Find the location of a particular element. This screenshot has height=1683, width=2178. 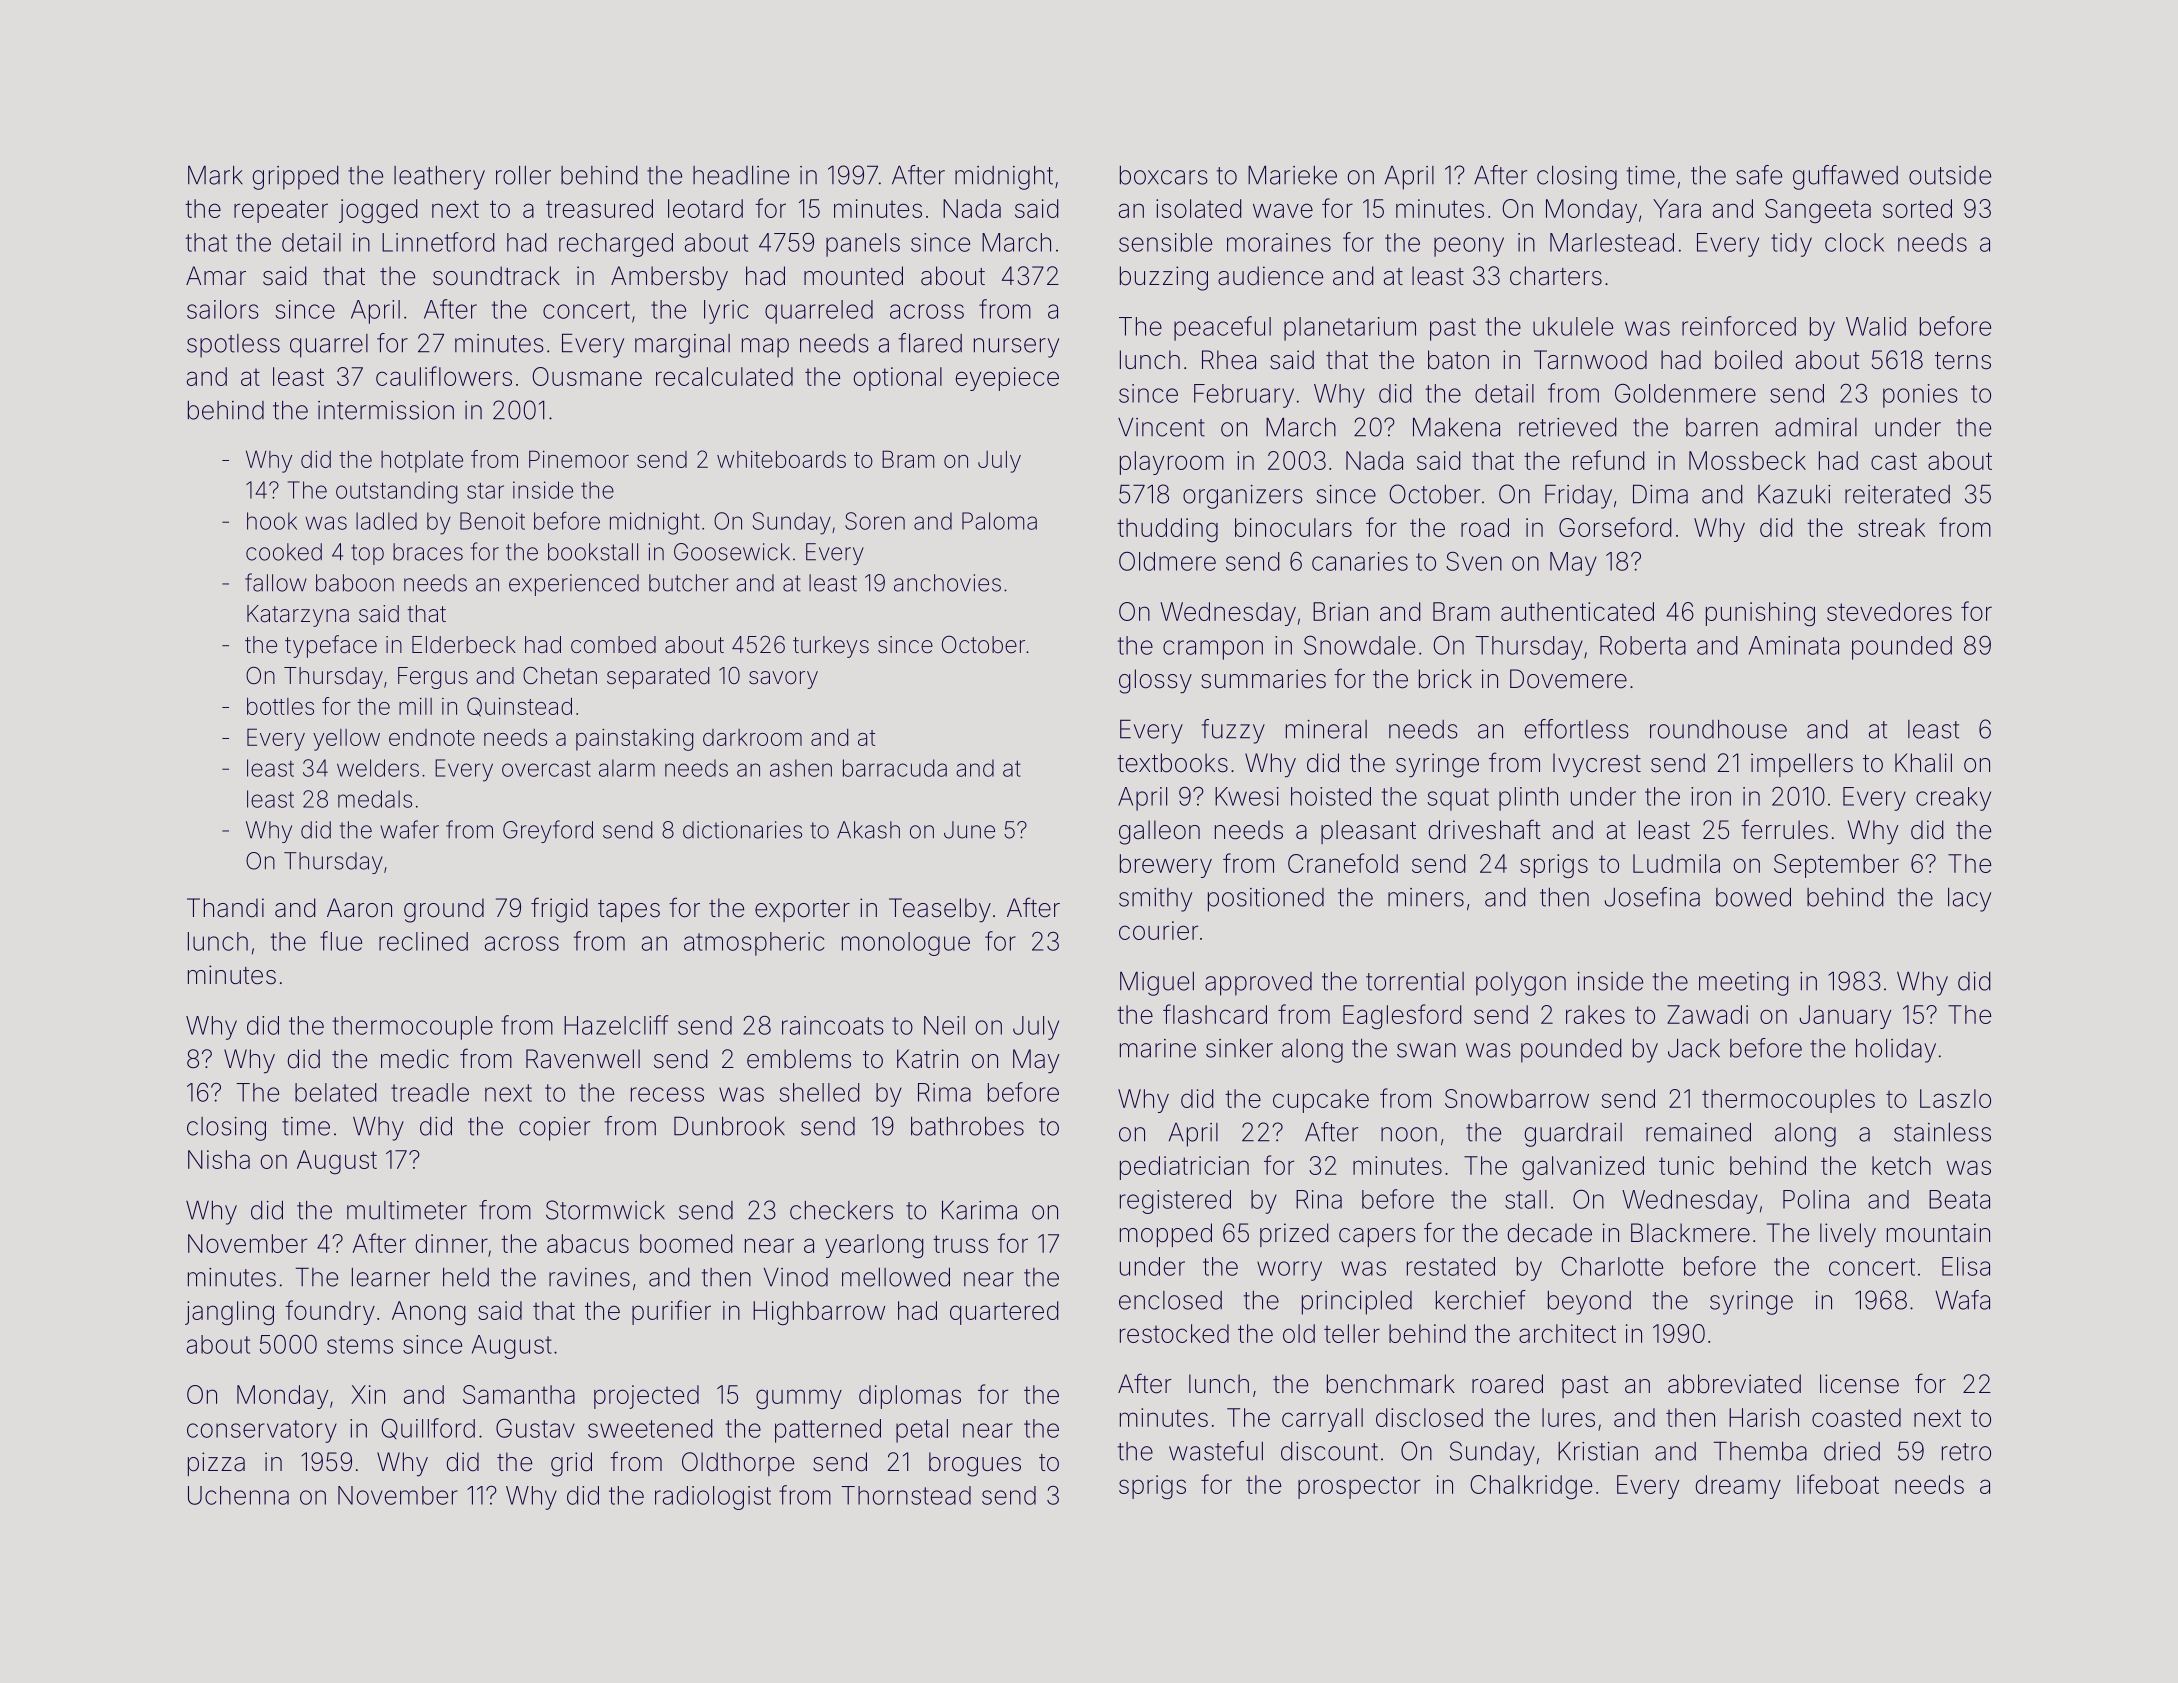

iron is located at coordinates (1711, 796).
